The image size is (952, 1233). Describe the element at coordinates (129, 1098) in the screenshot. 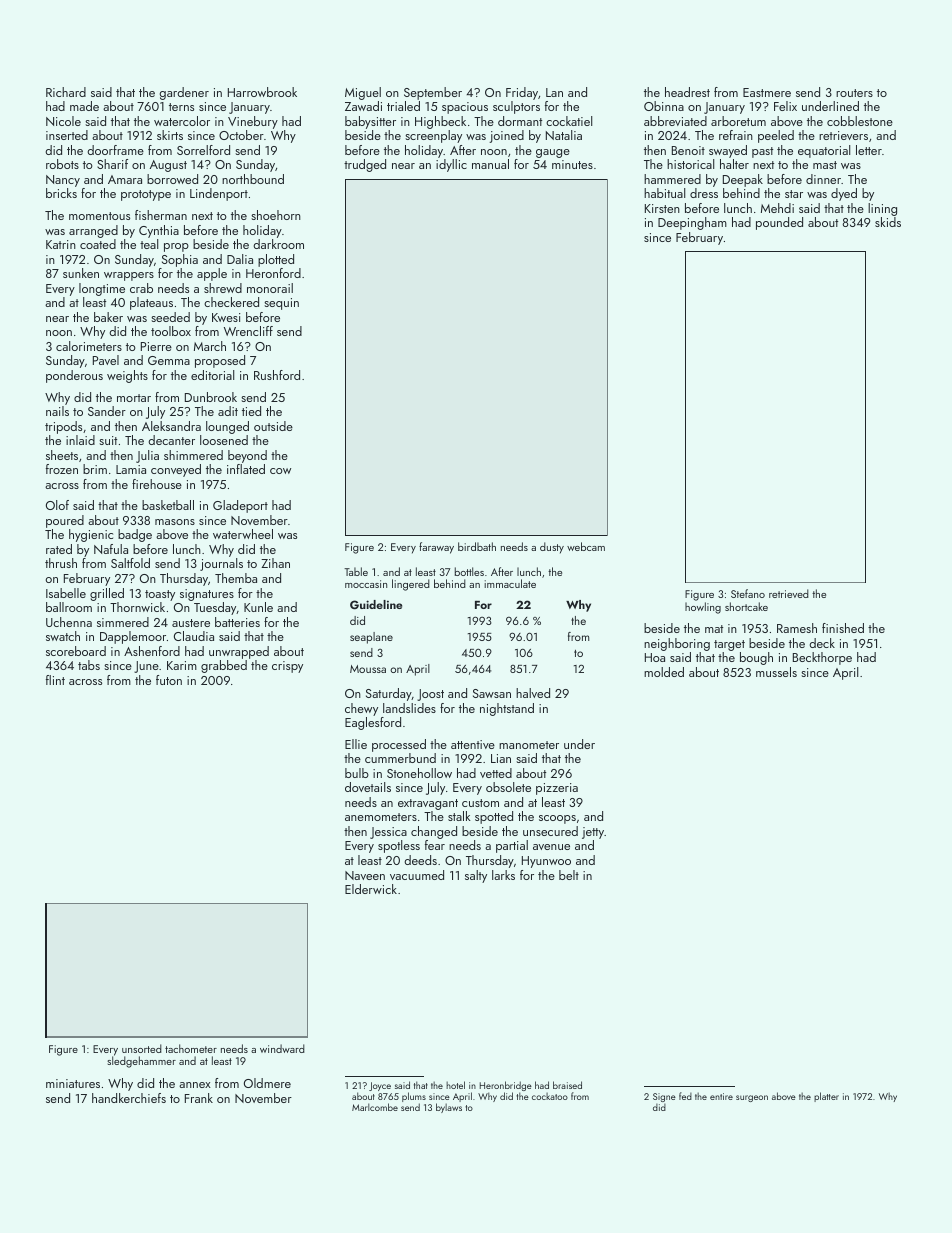

I see `handkerchiefs` at that location.
